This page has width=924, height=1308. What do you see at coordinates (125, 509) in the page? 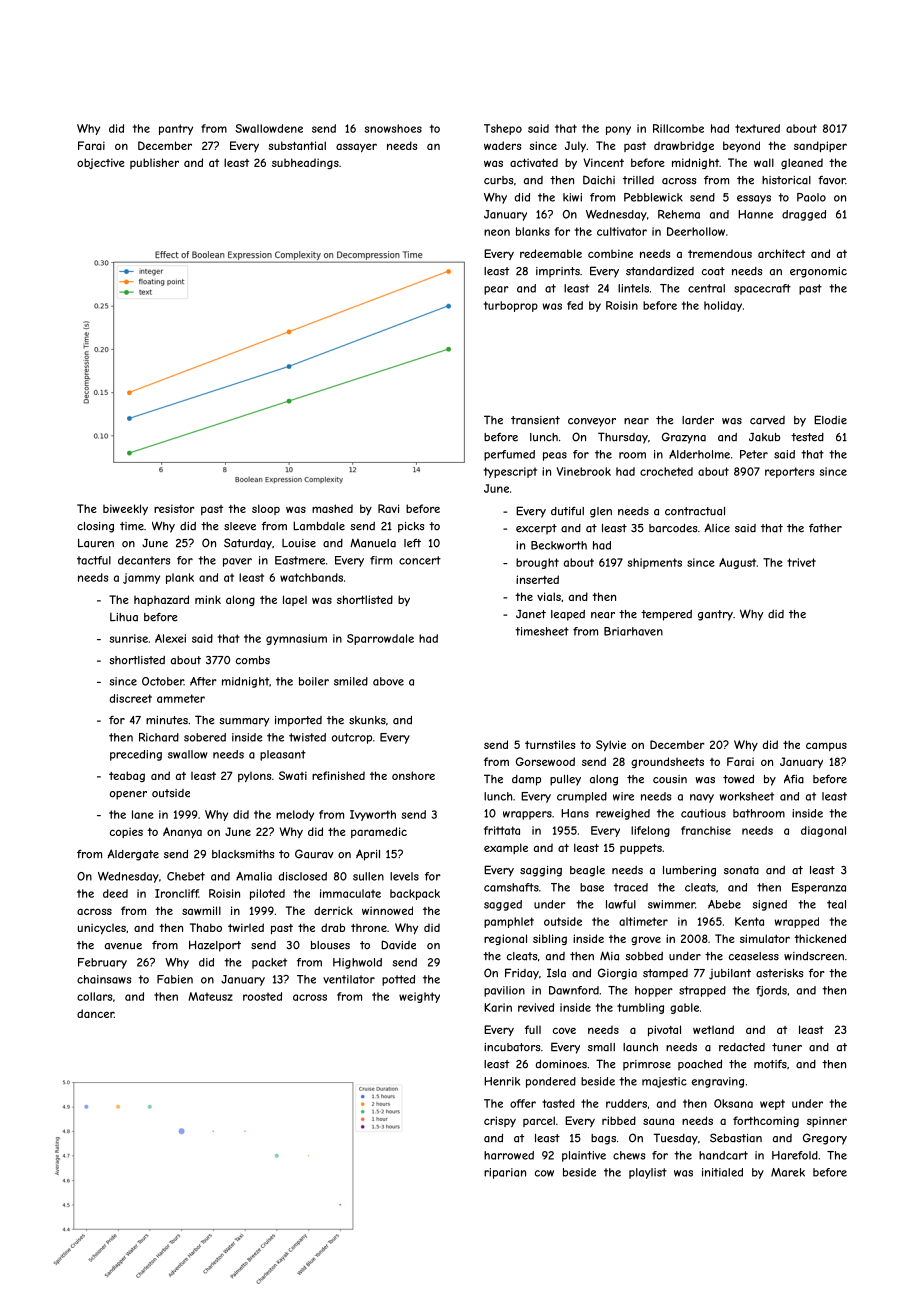
I see `biweekly` at bounding box center [125, 509].
